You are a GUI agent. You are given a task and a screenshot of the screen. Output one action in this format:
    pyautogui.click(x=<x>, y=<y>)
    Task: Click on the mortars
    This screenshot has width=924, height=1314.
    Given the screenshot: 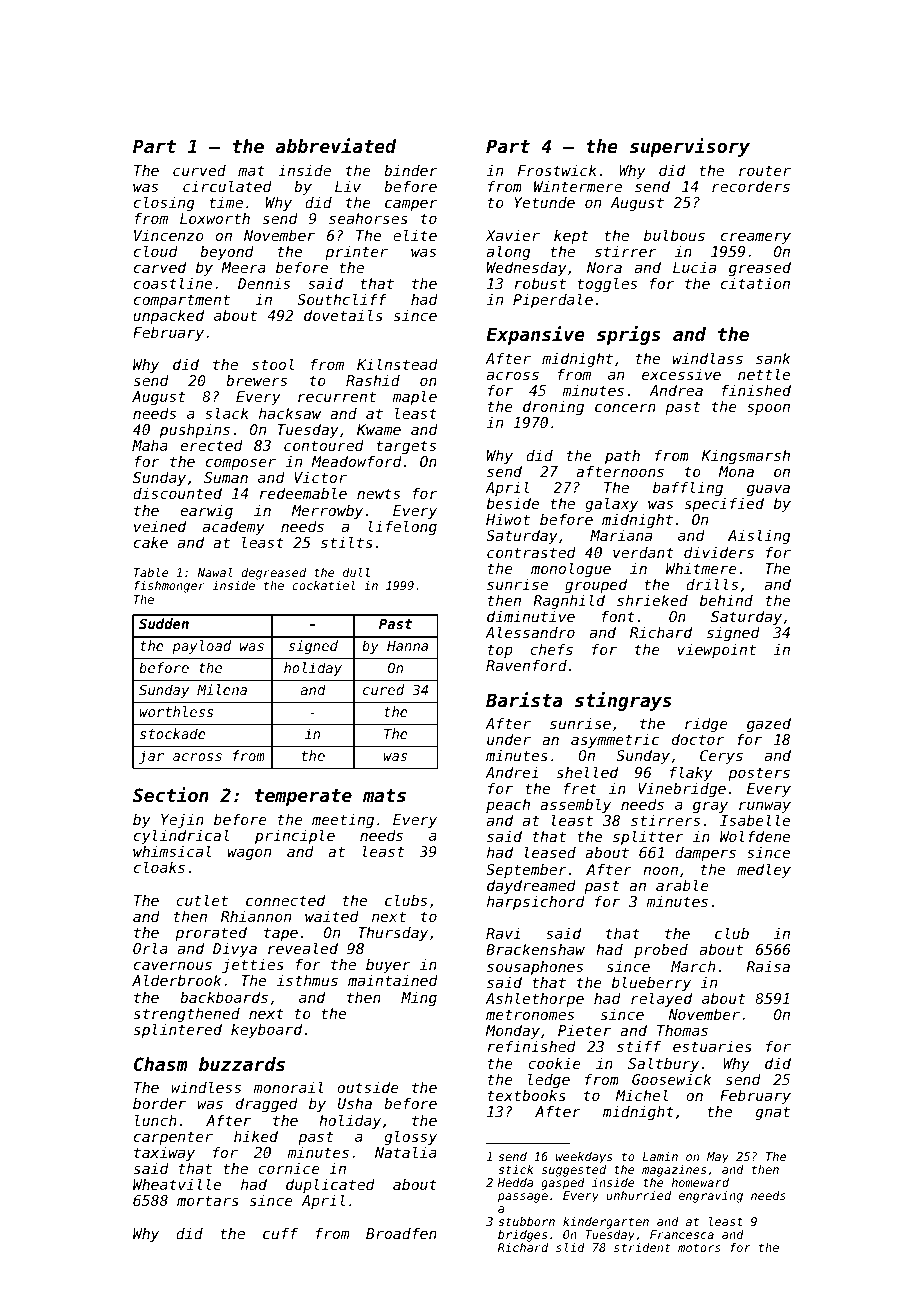 What is the action you would take?
    pyautogui.click(x=208, y=1200)
